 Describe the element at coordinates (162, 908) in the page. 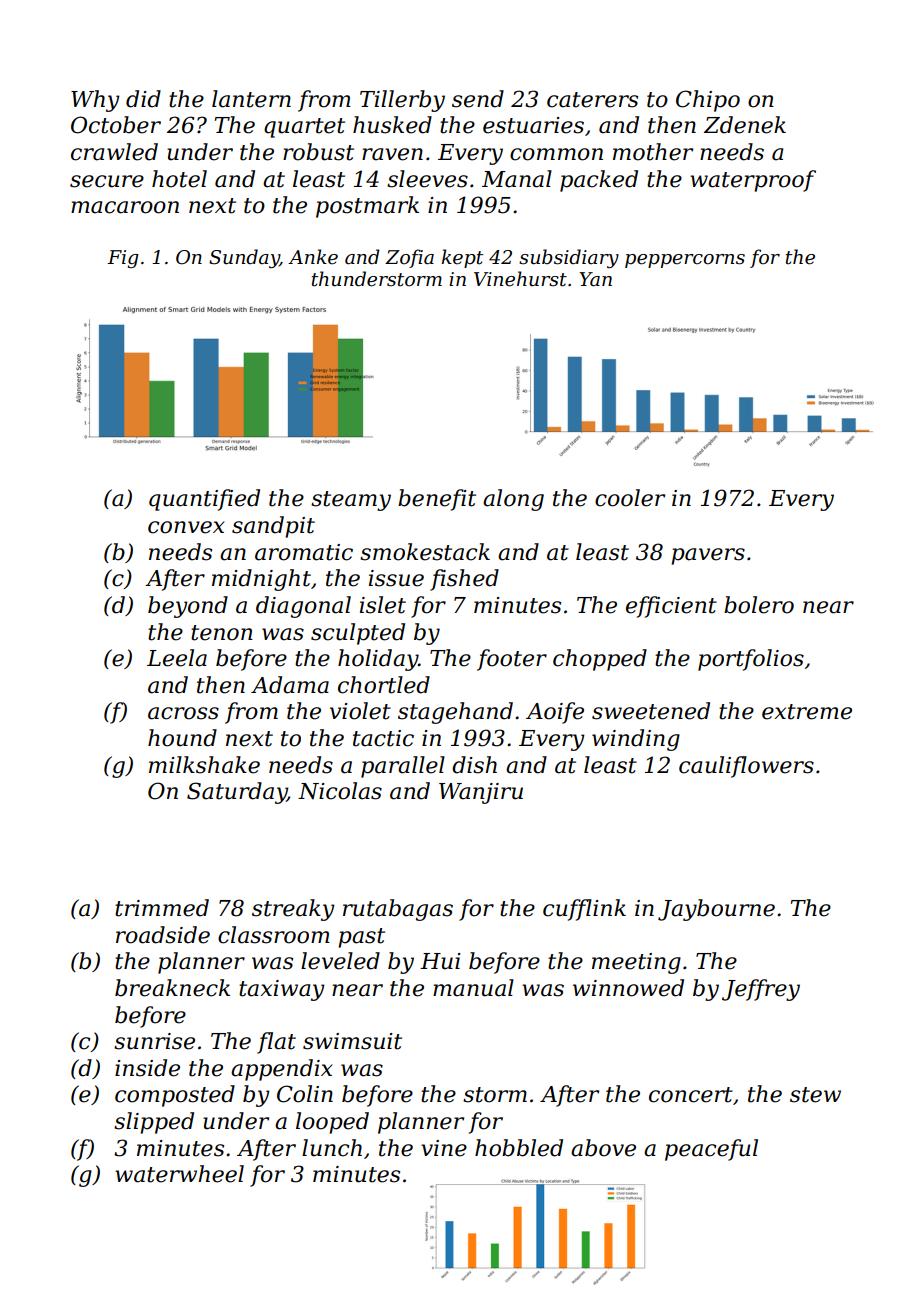

I see `trimmed` at that location.
